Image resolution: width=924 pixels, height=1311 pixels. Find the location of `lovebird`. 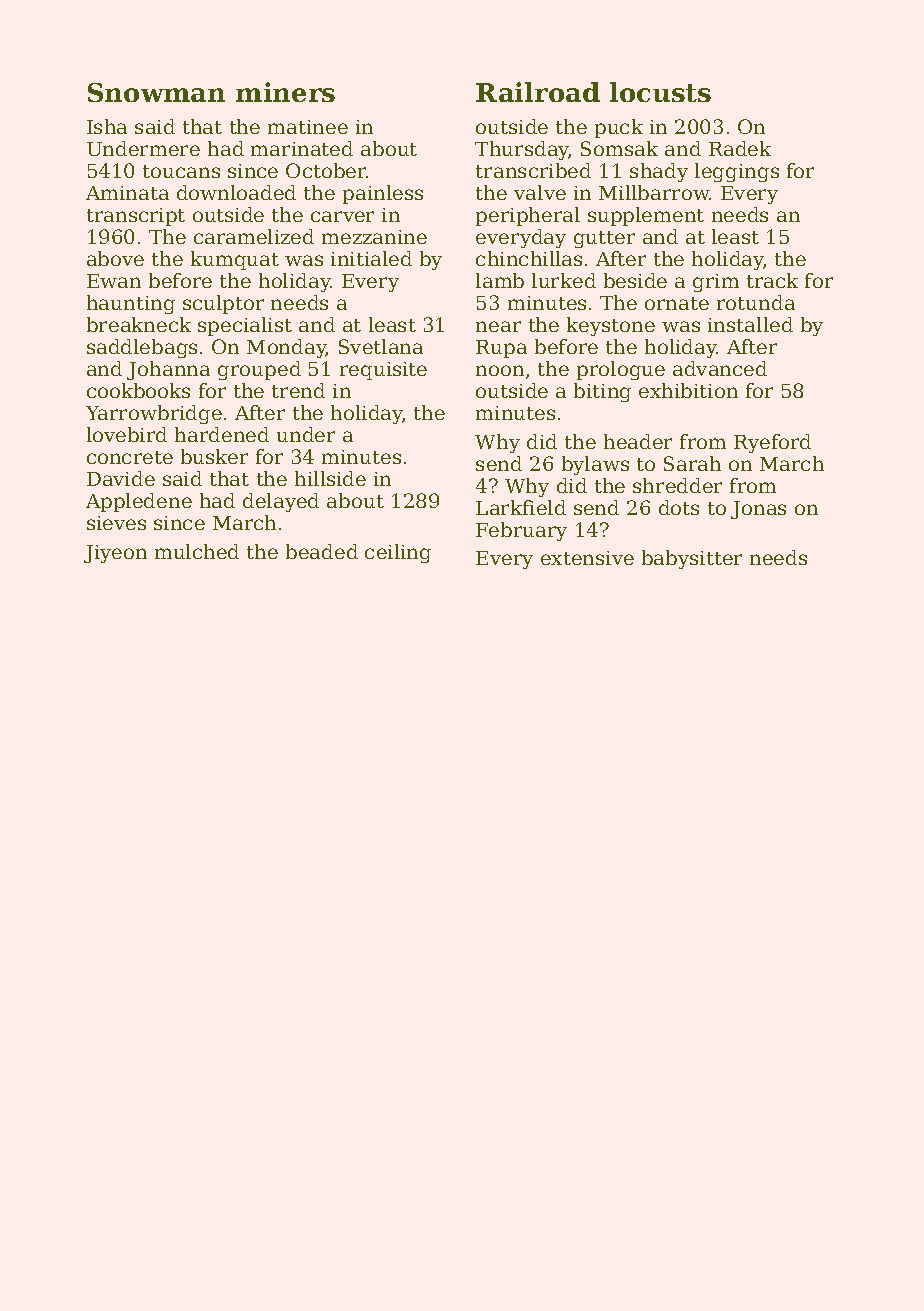

lovebird is located at coordinates (127, 434).
